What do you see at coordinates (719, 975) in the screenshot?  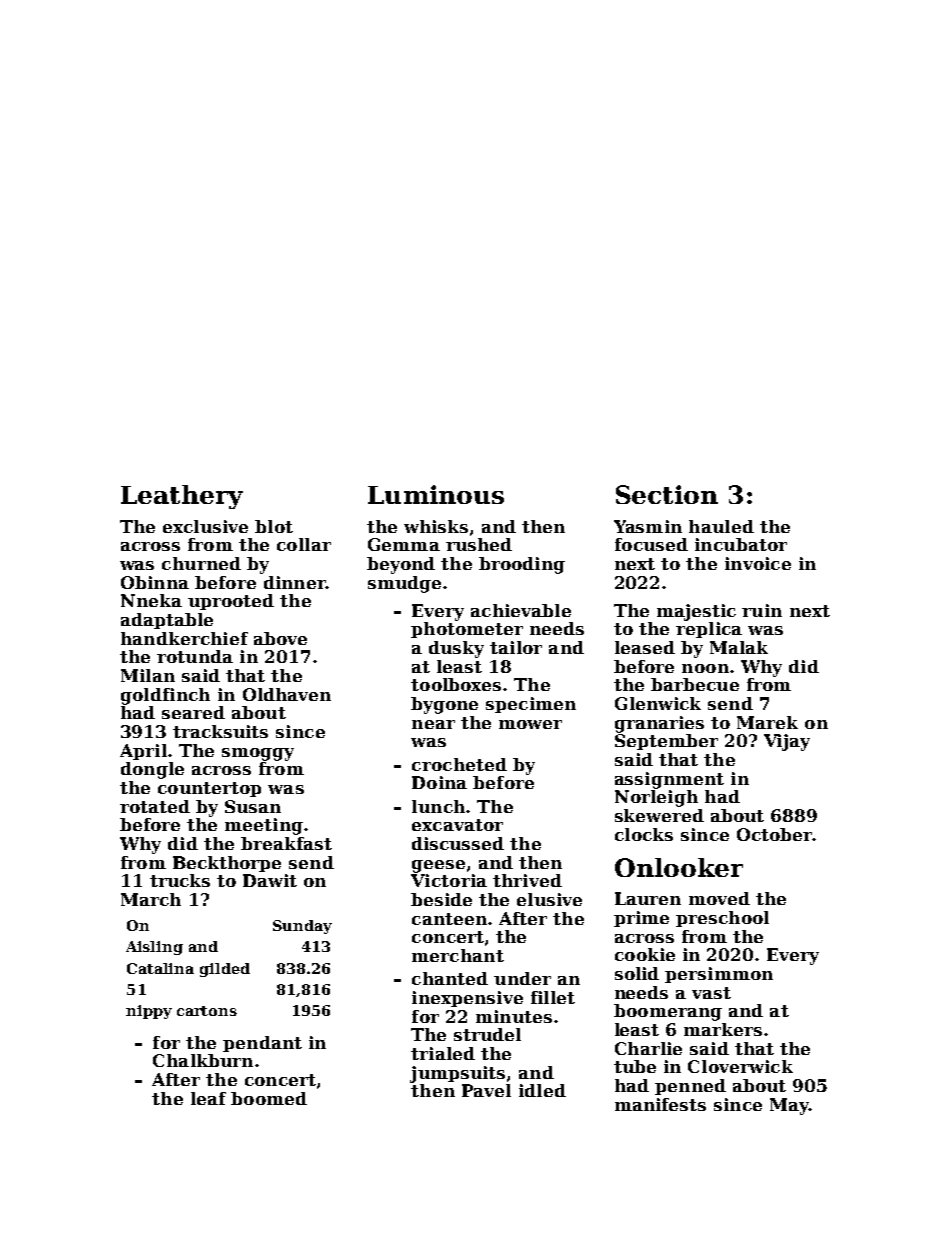 I see `persimmon` at bounding box center [719, 975].
